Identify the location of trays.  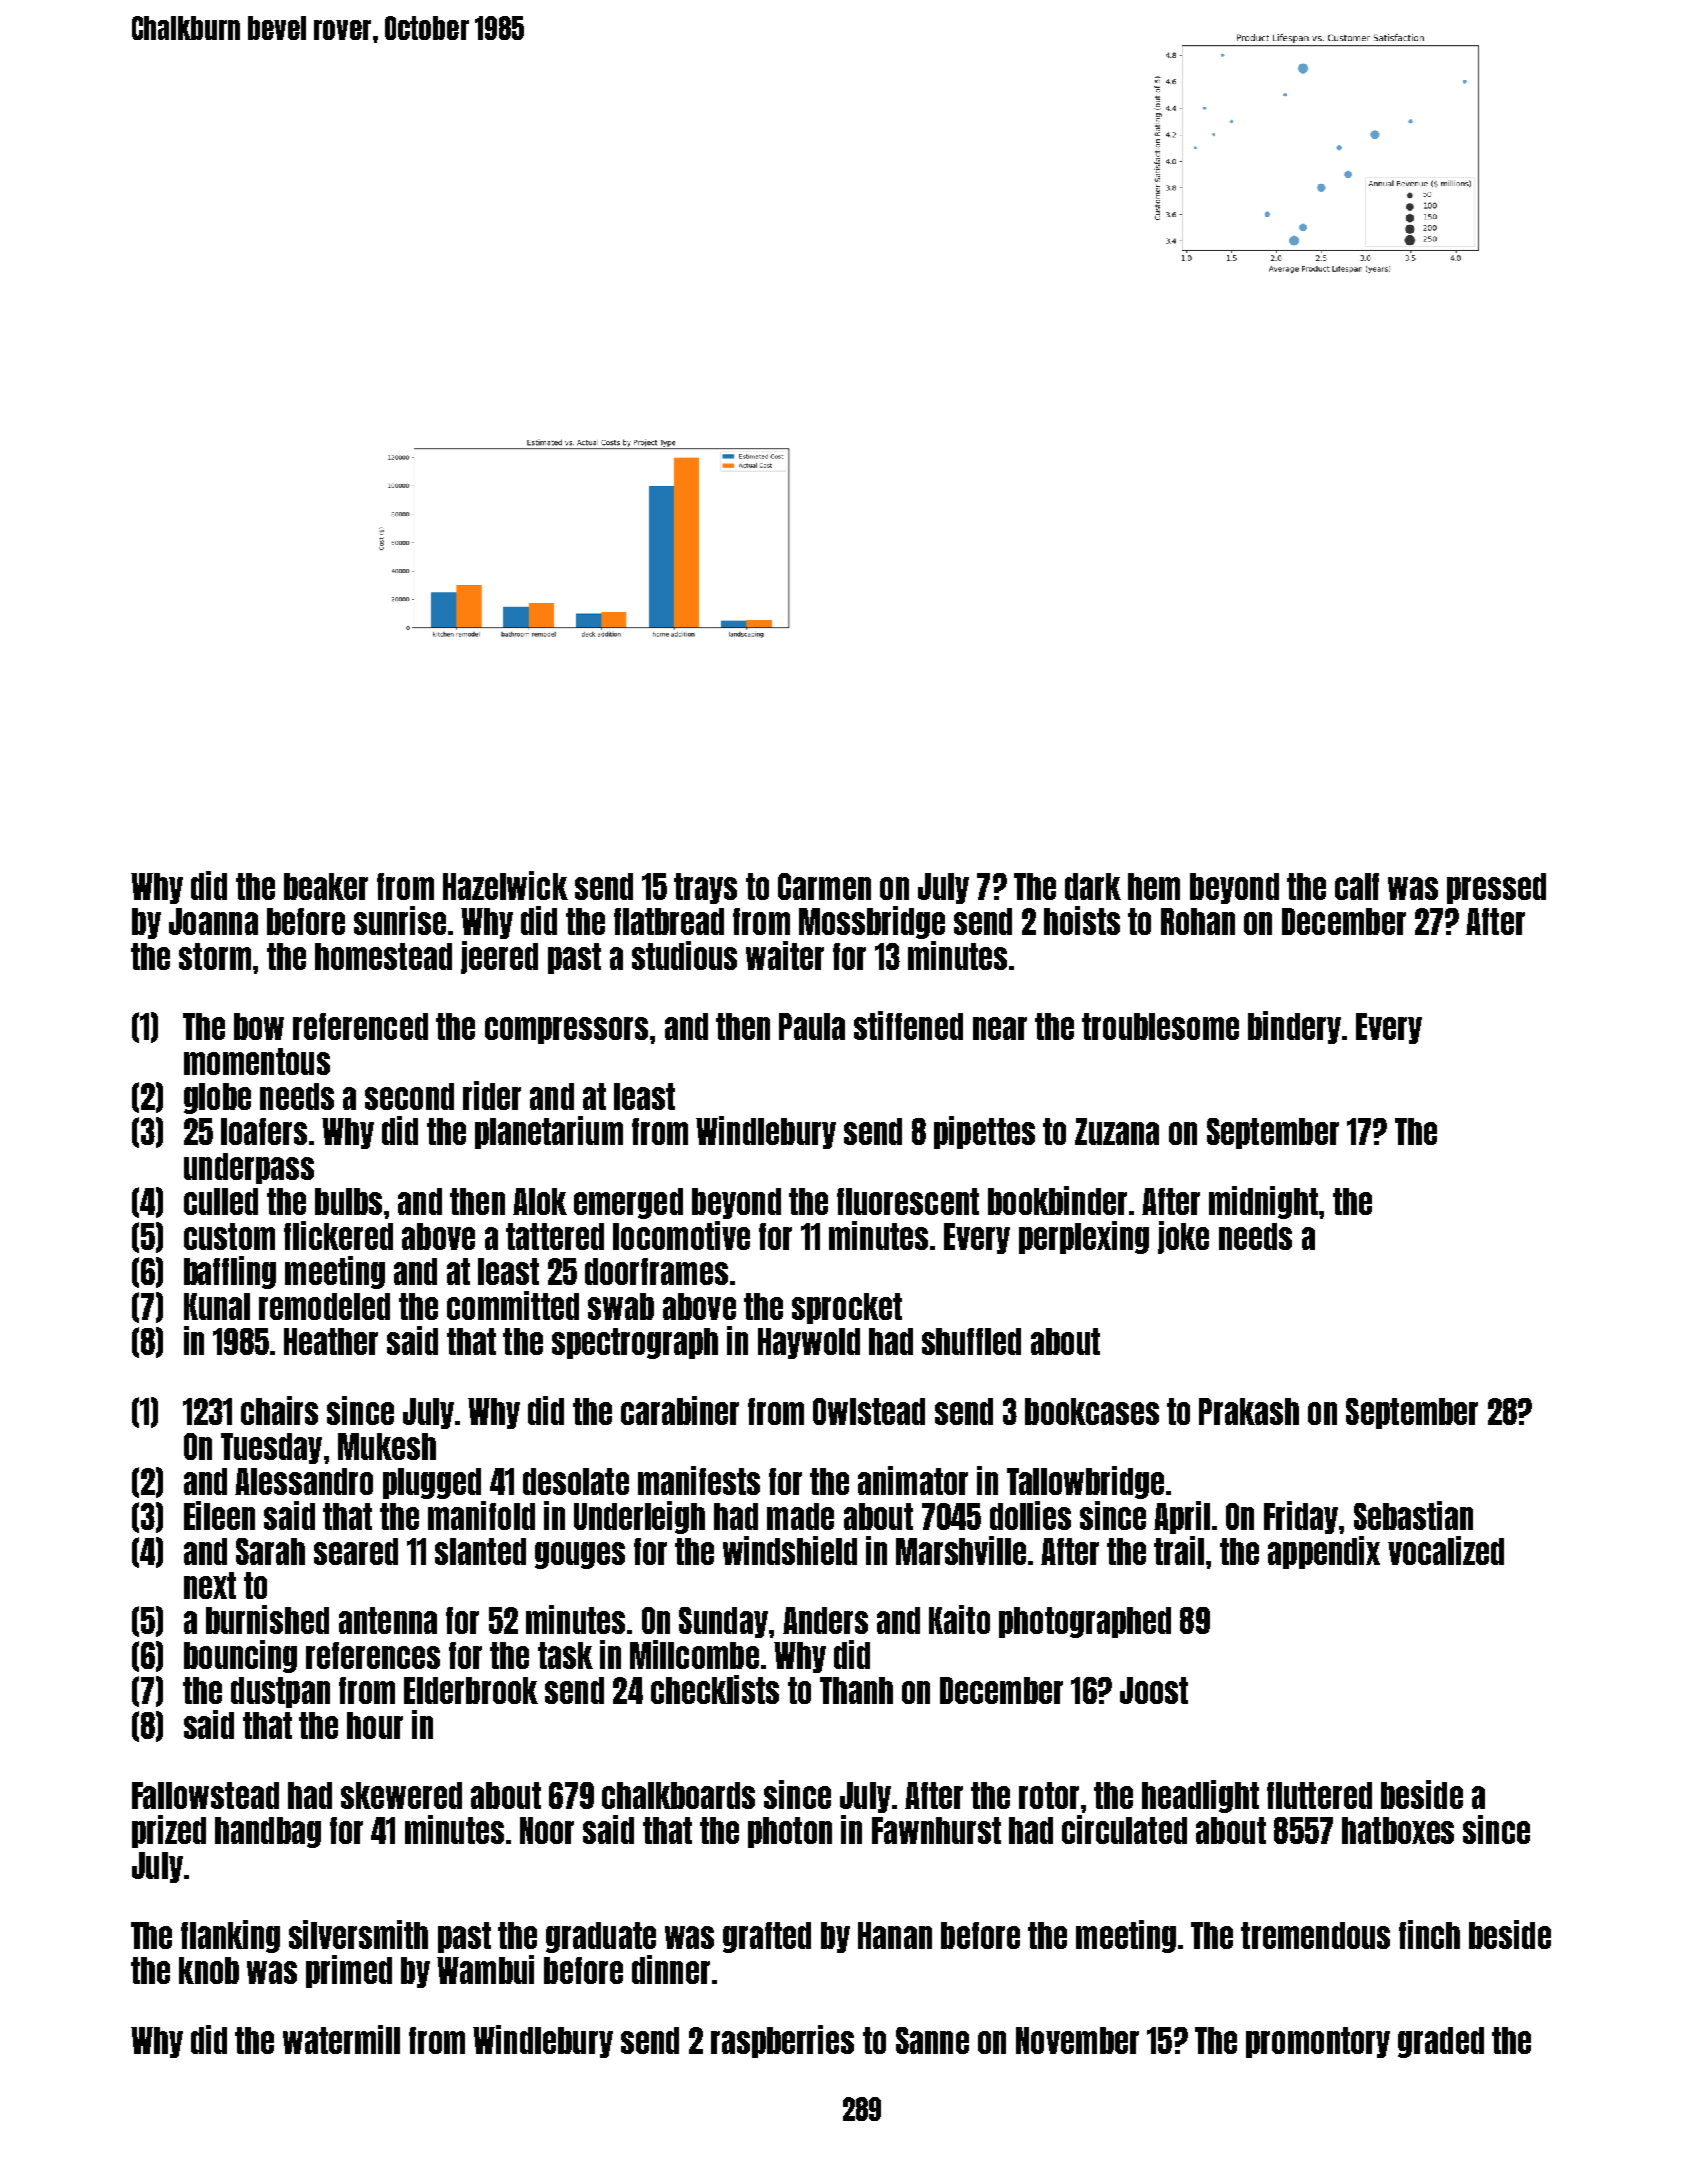
(705, 888).
